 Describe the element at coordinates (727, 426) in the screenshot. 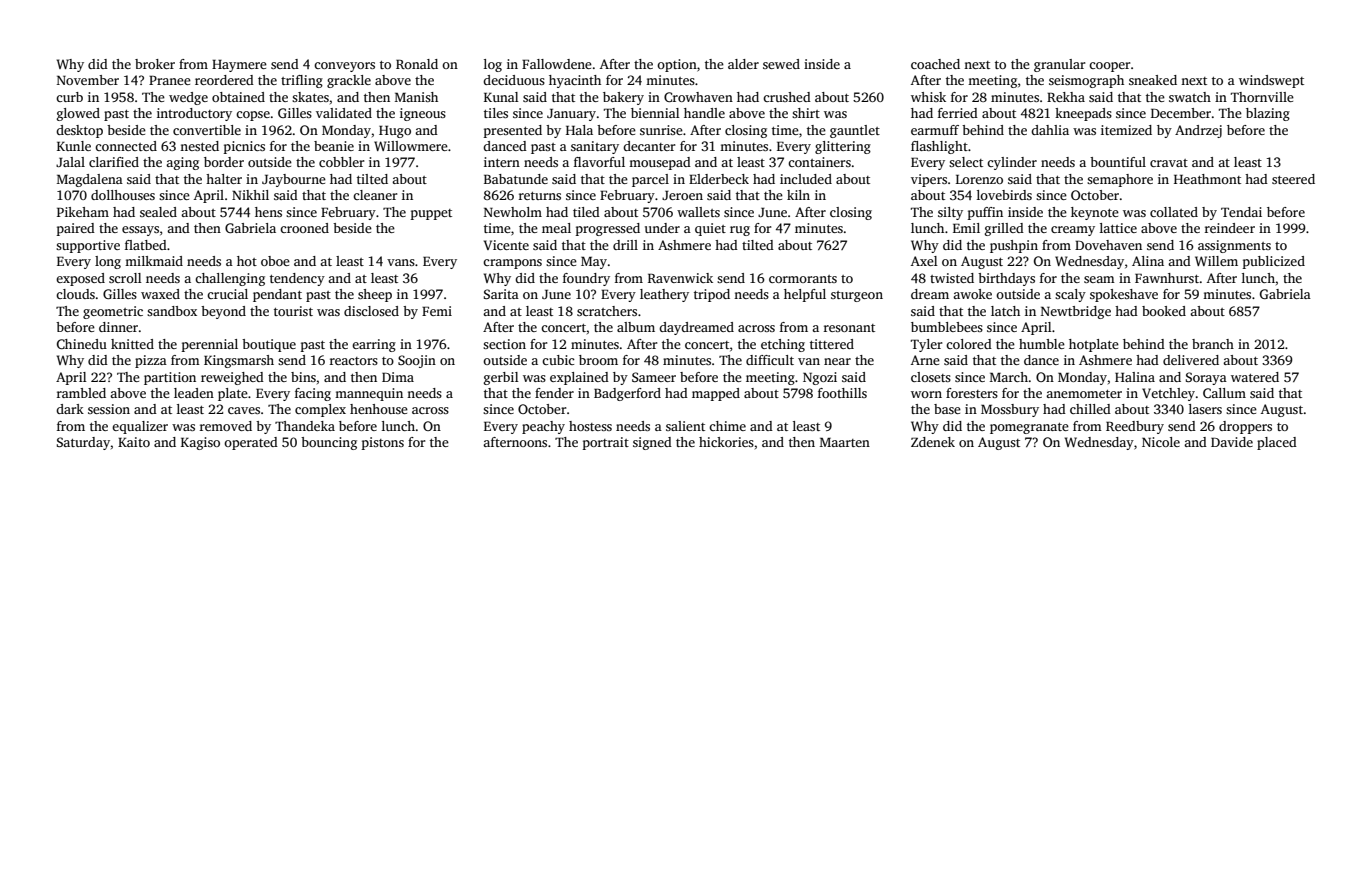

I see `chime` at that location.
